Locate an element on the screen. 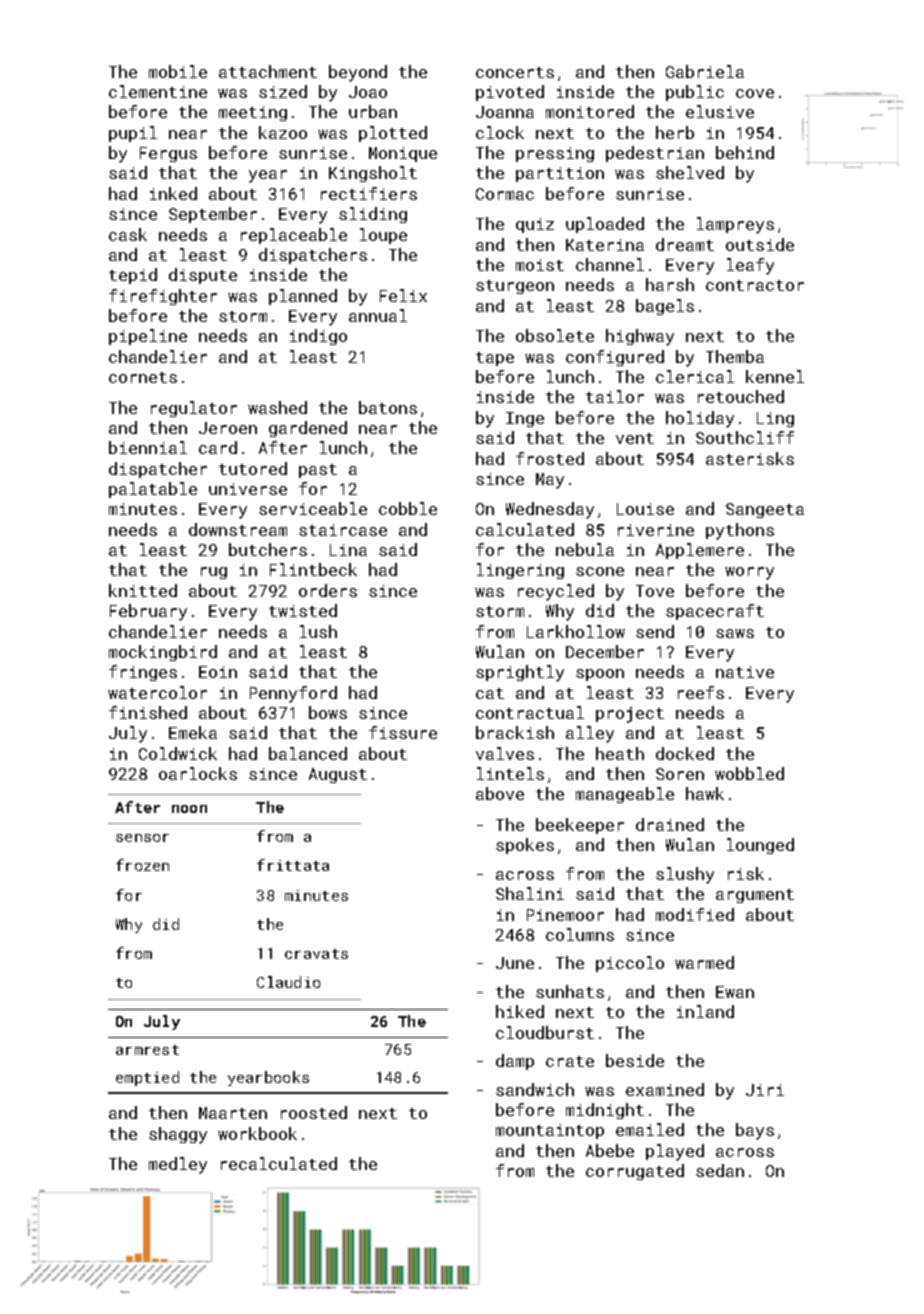  kazoo is located at coordinates (283, 132).
